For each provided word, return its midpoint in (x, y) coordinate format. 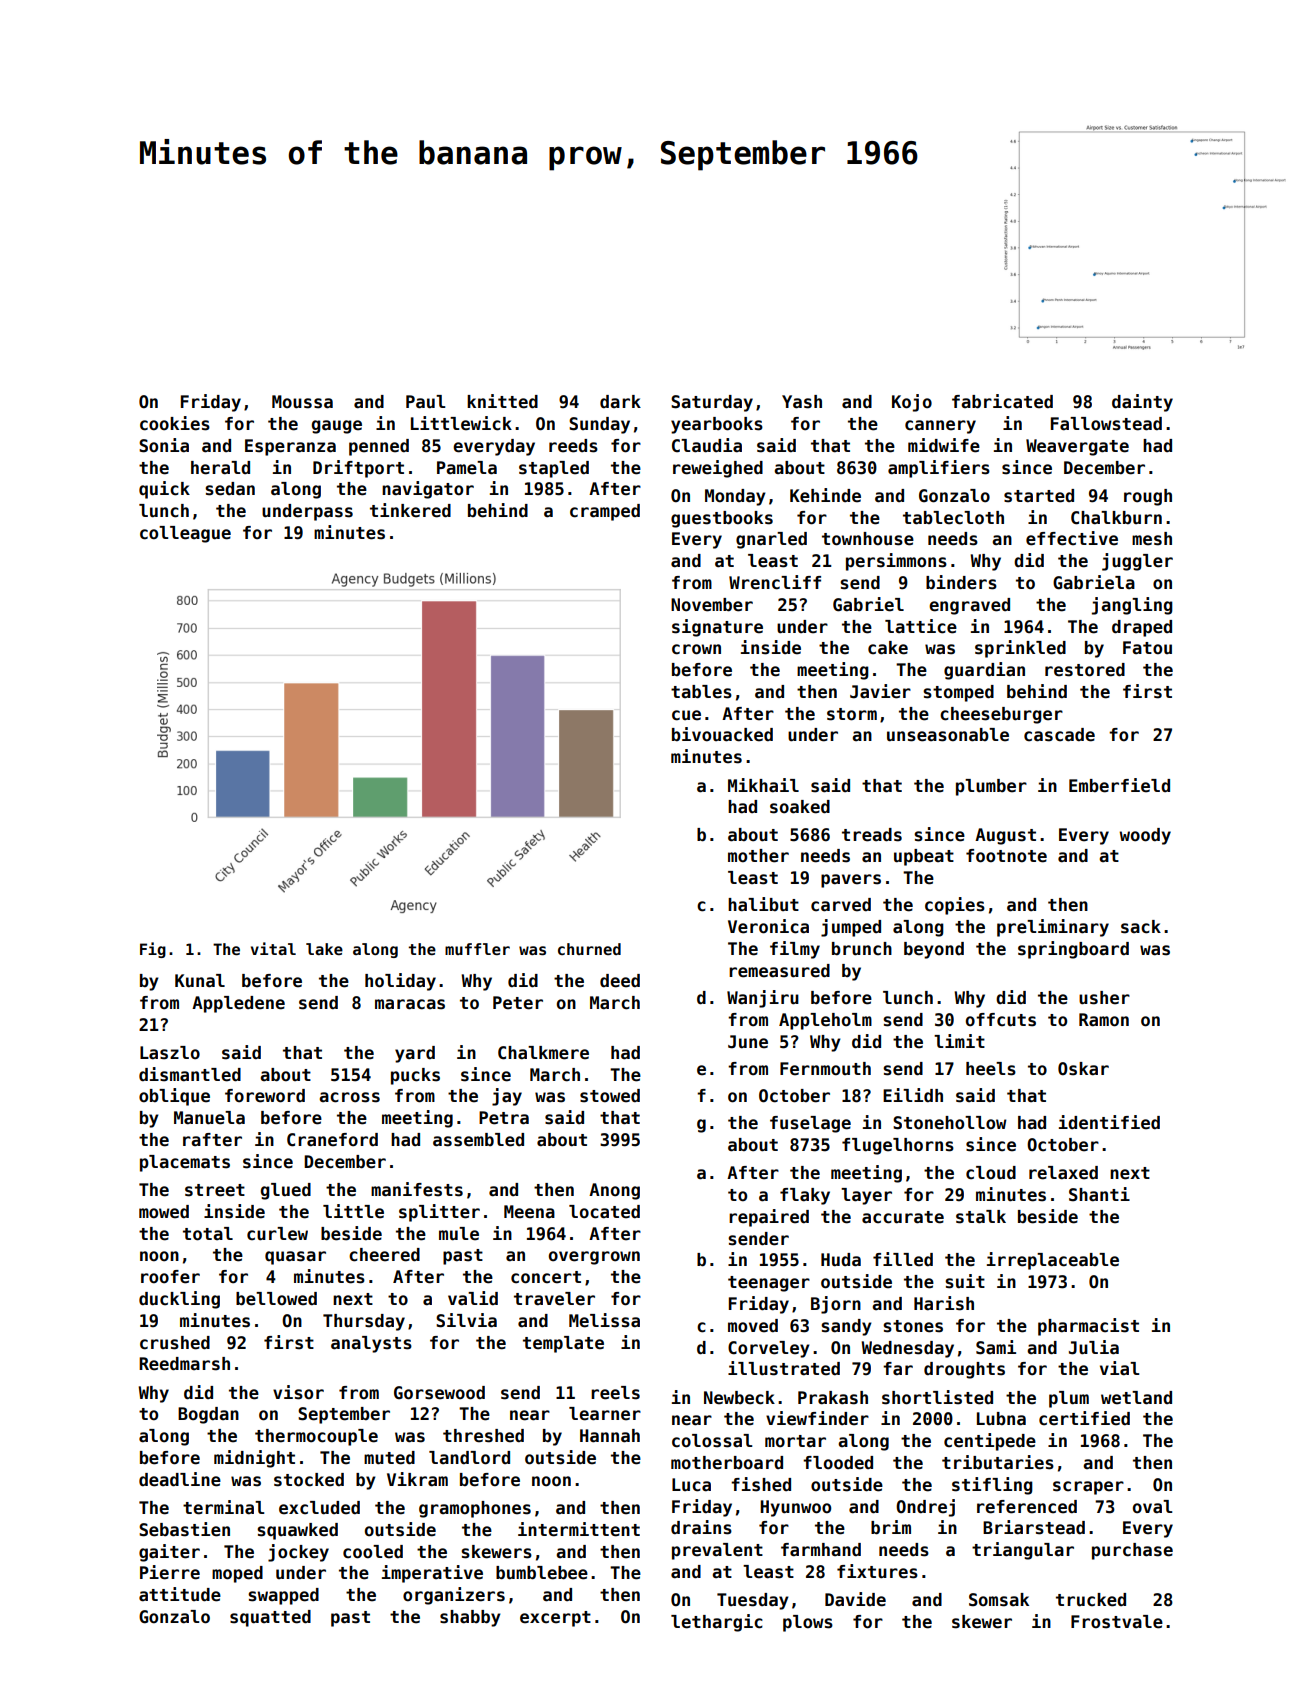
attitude (180, 1594)
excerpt (555, 1619)
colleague (185, 534)
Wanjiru (763, 999)
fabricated (1002, 401)
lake (324, 949)
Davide (855, 1599)
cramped (605, 512)
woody (1145, 836)
